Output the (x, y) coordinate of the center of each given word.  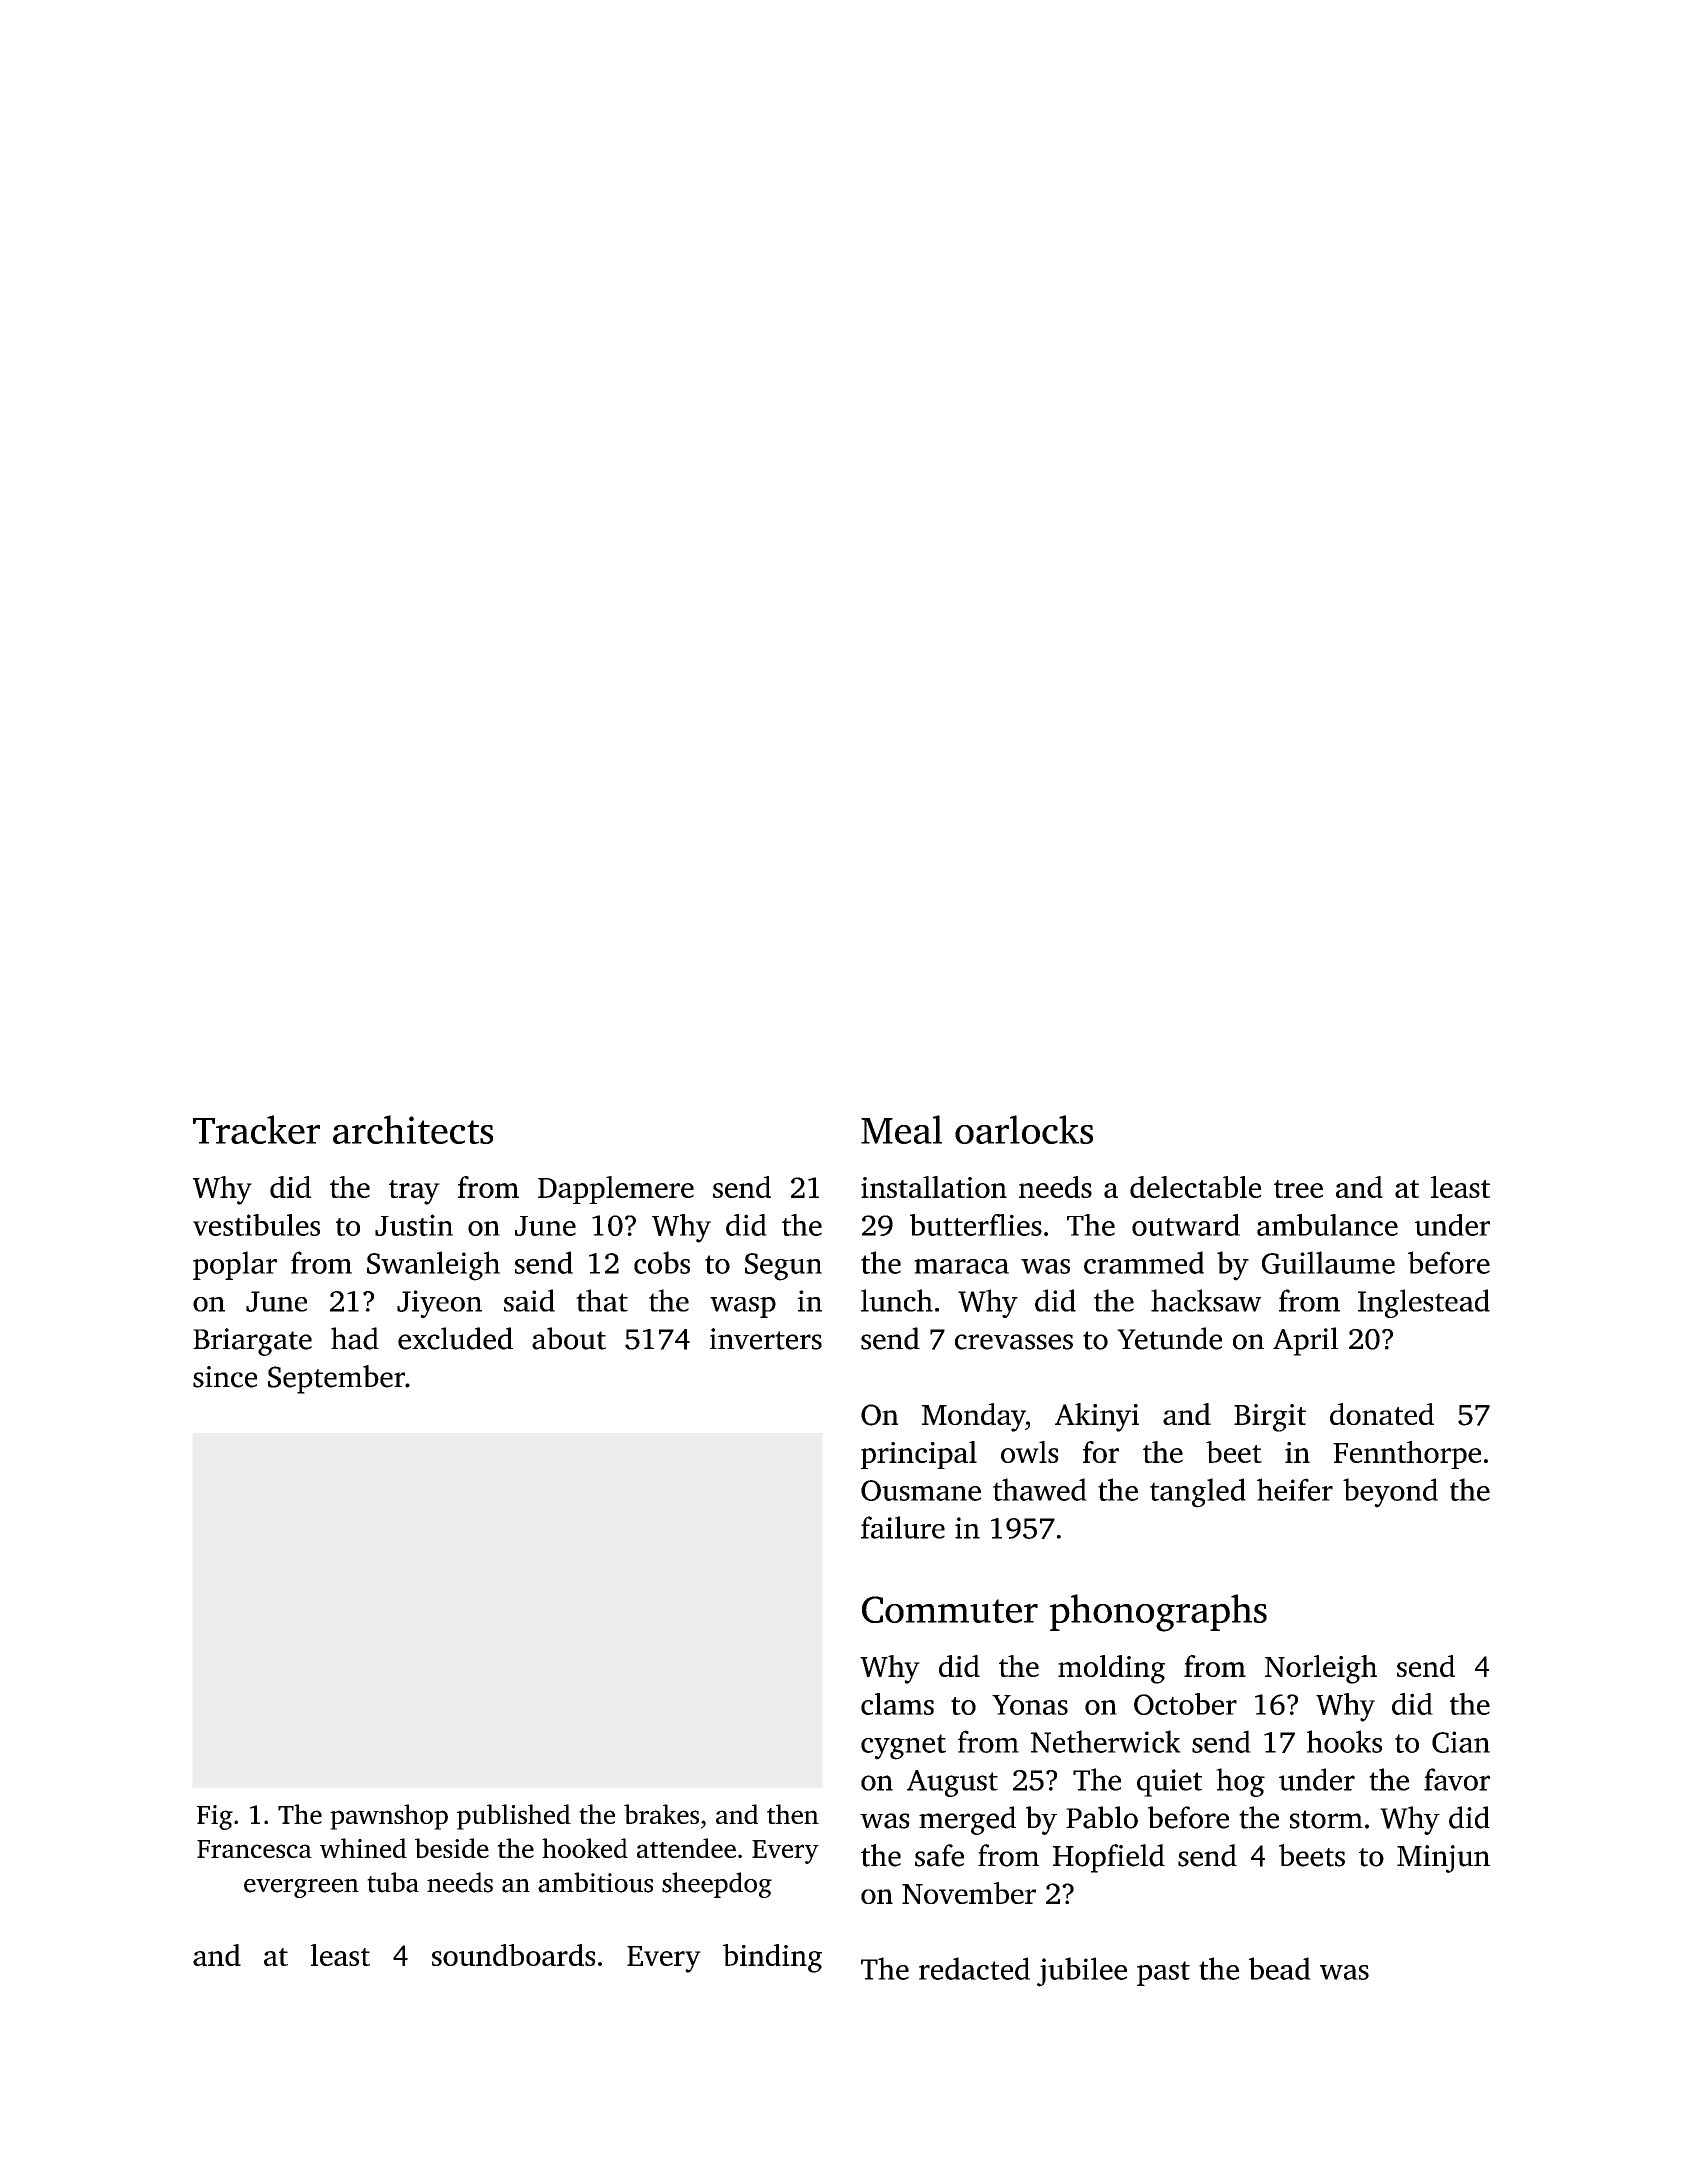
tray (414, 1192)
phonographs (1158, 1613)
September (336, 1379)
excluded (455, 1338)
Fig (215, 1817)
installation (934, 1187)
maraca (961, 1266)
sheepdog (717, 1885)
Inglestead (1424, 1303)
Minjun (1443, 1859)
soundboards (514, 1955)
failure (903, 1527)
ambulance (1327, 1225)
